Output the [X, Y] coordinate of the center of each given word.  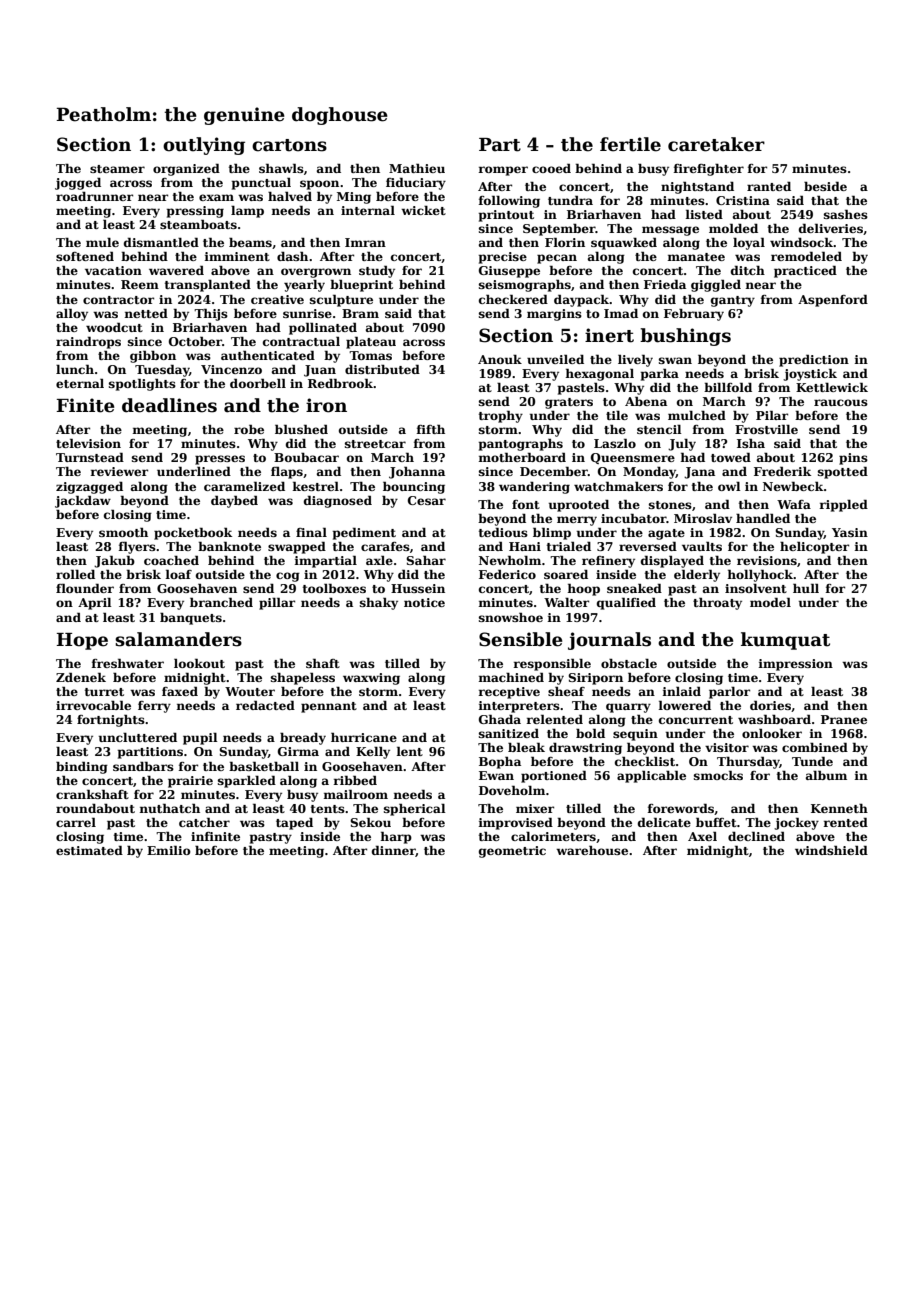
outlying [204, 146]
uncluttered [138, 737]
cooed [551, 168]
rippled [843, 506]
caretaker [716, 144]
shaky [379, 603]
